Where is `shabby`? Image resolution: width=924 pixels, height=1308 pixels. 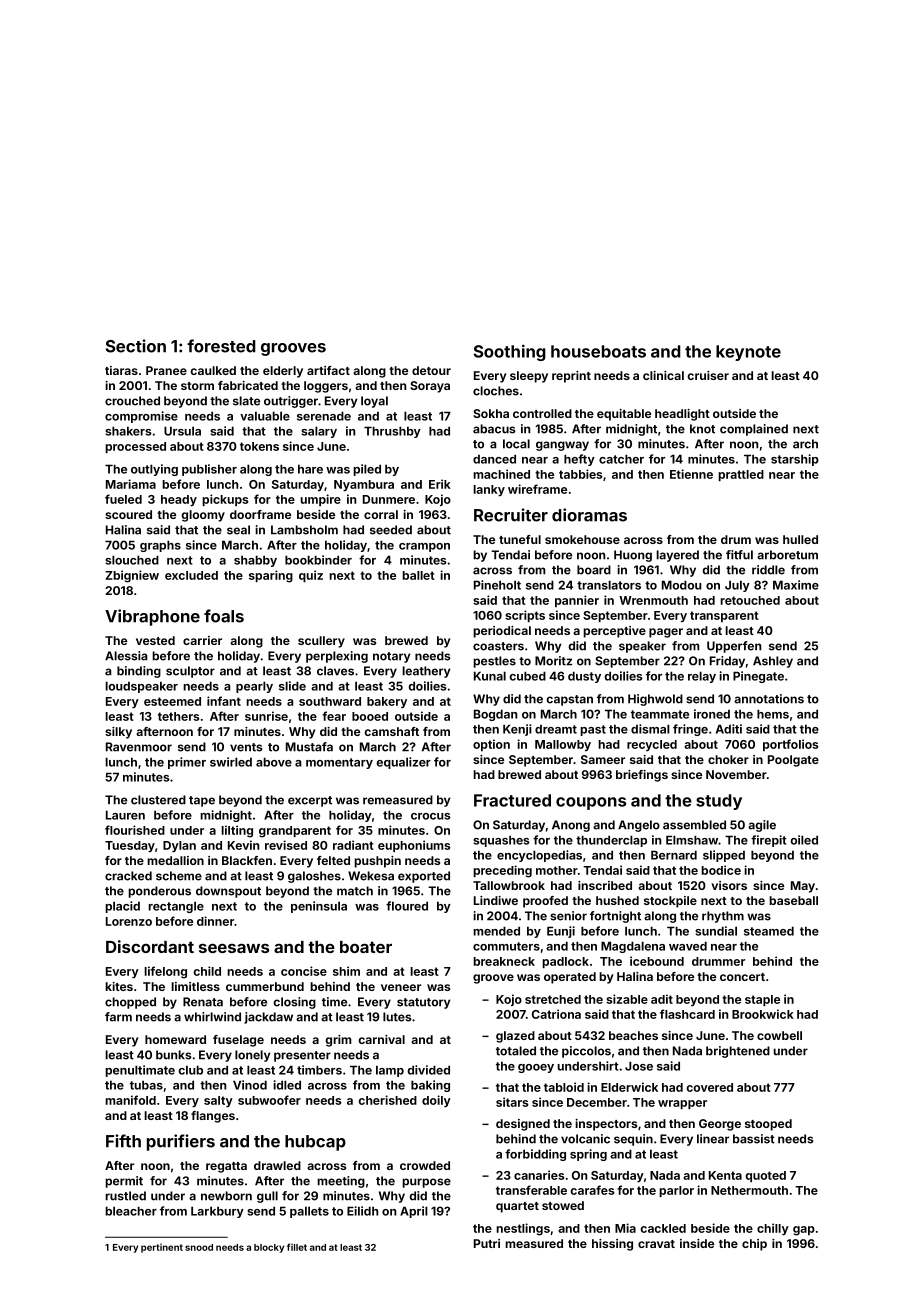
shabby is located at coordinates (255, 561).
